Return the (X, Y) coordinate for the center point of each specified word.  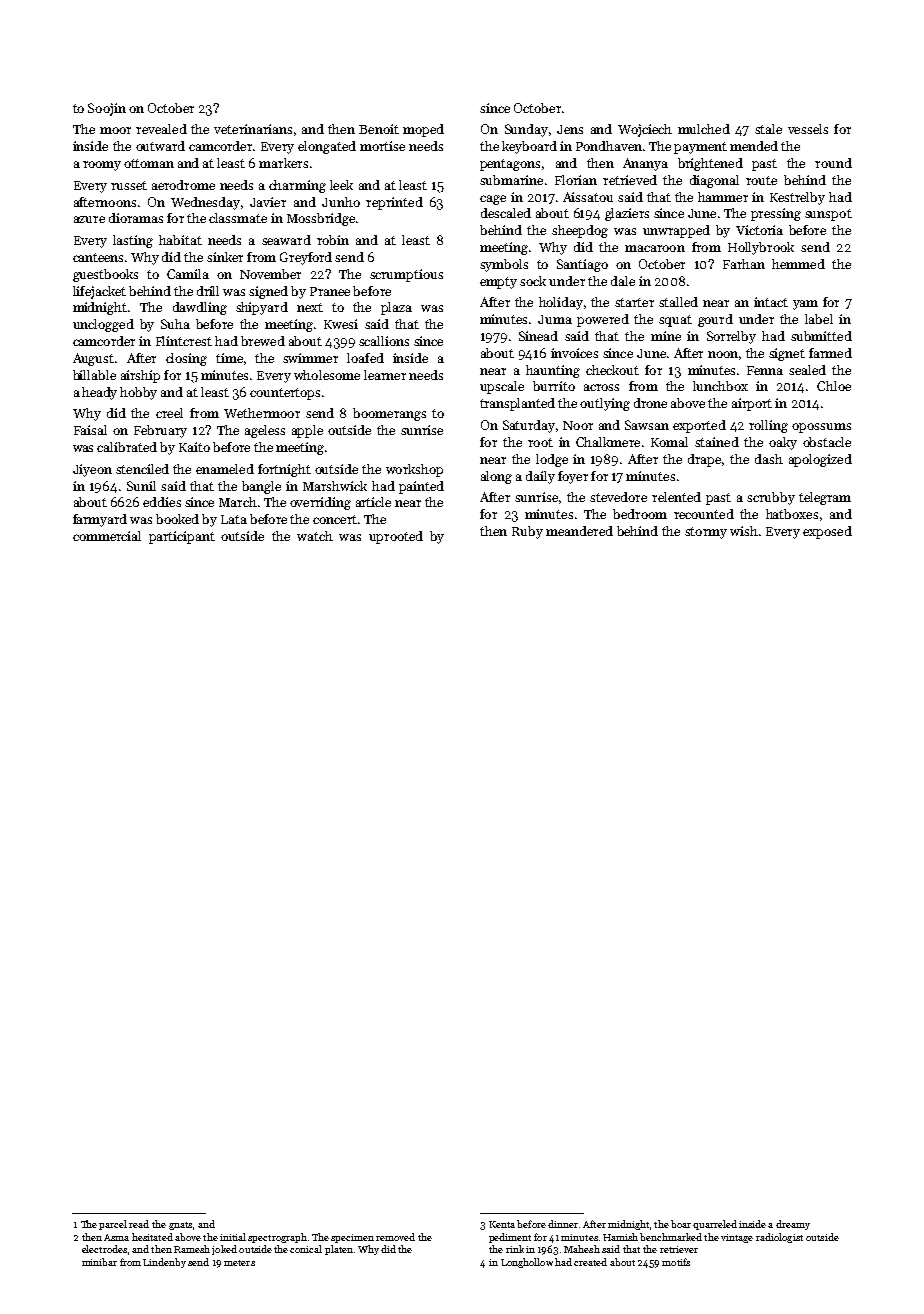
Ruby (527, 532)
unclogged (103, 325)
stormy (706, 533)
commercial (107, 536)
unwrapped (676, 231)
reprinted (394, 203)
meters (239, 1263)
